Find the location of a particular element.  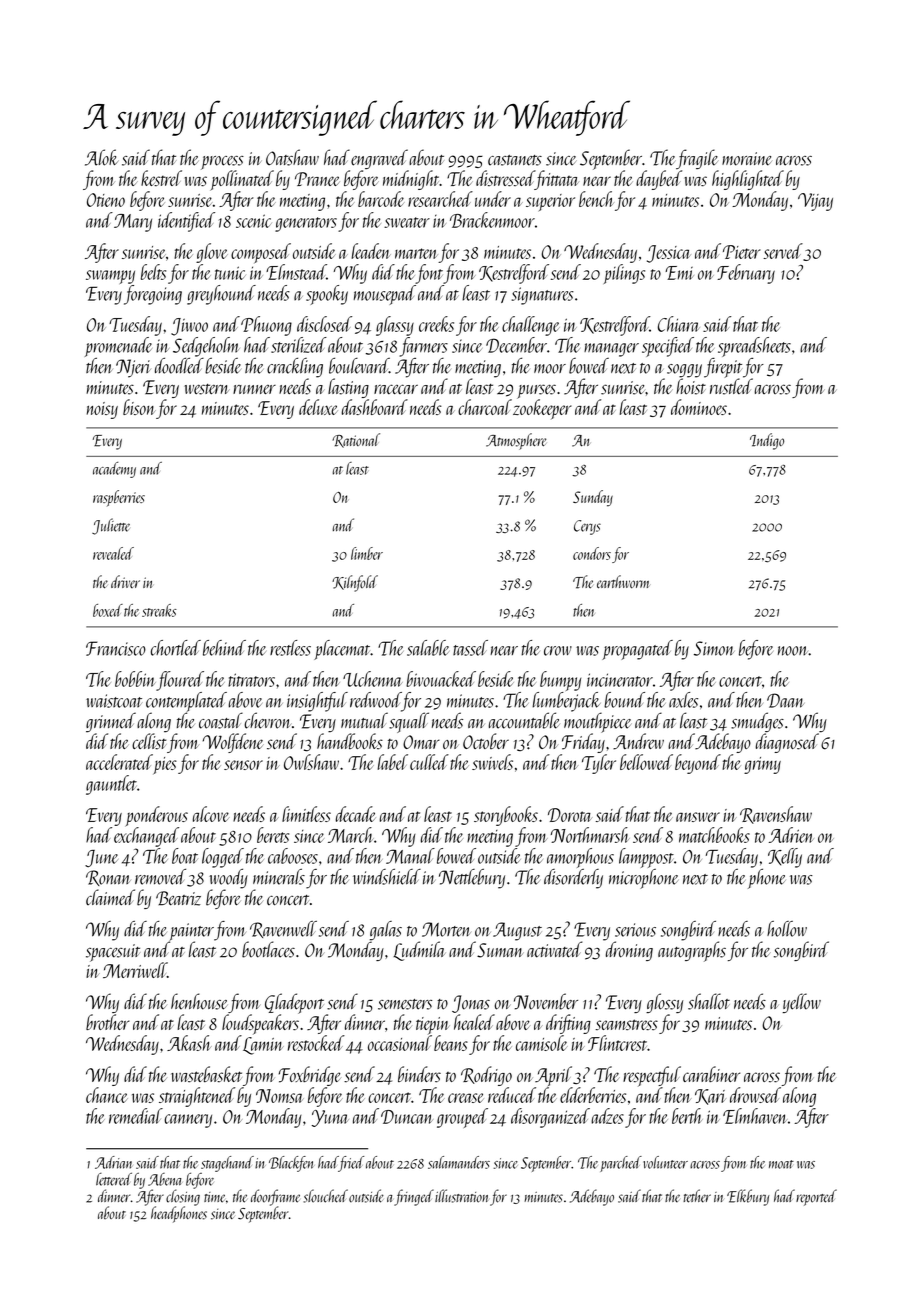

sterilized is located at coordinates (299, 345).
